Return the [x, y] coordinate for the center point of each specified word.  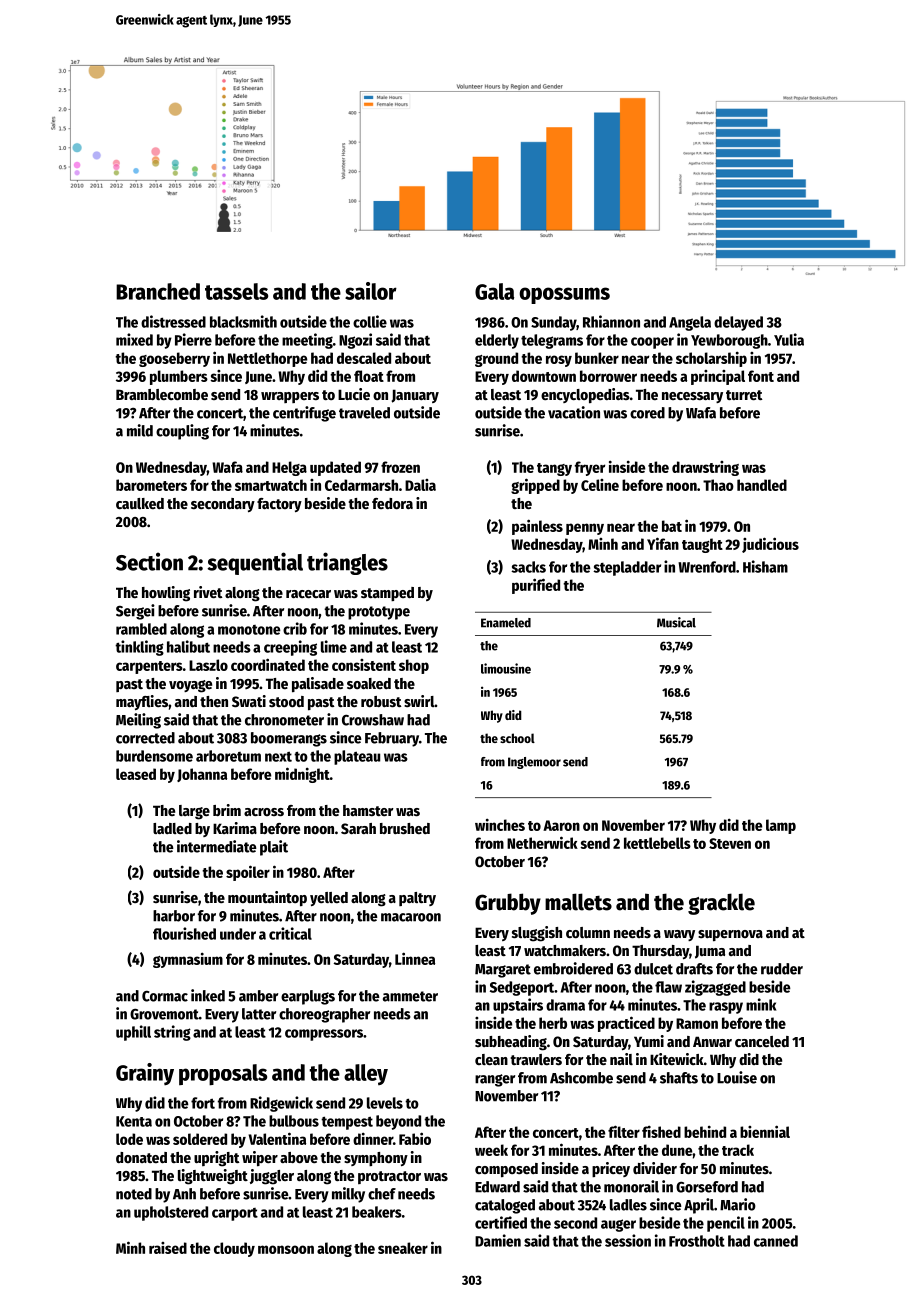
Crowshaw [373, 720]
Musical [676, 622]
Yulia [789, 339]
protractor [389, 1177]
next [278, 756]
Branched [158, 291]
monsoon [286, 1249]
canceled [762, 1041]
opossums [564, 295]
